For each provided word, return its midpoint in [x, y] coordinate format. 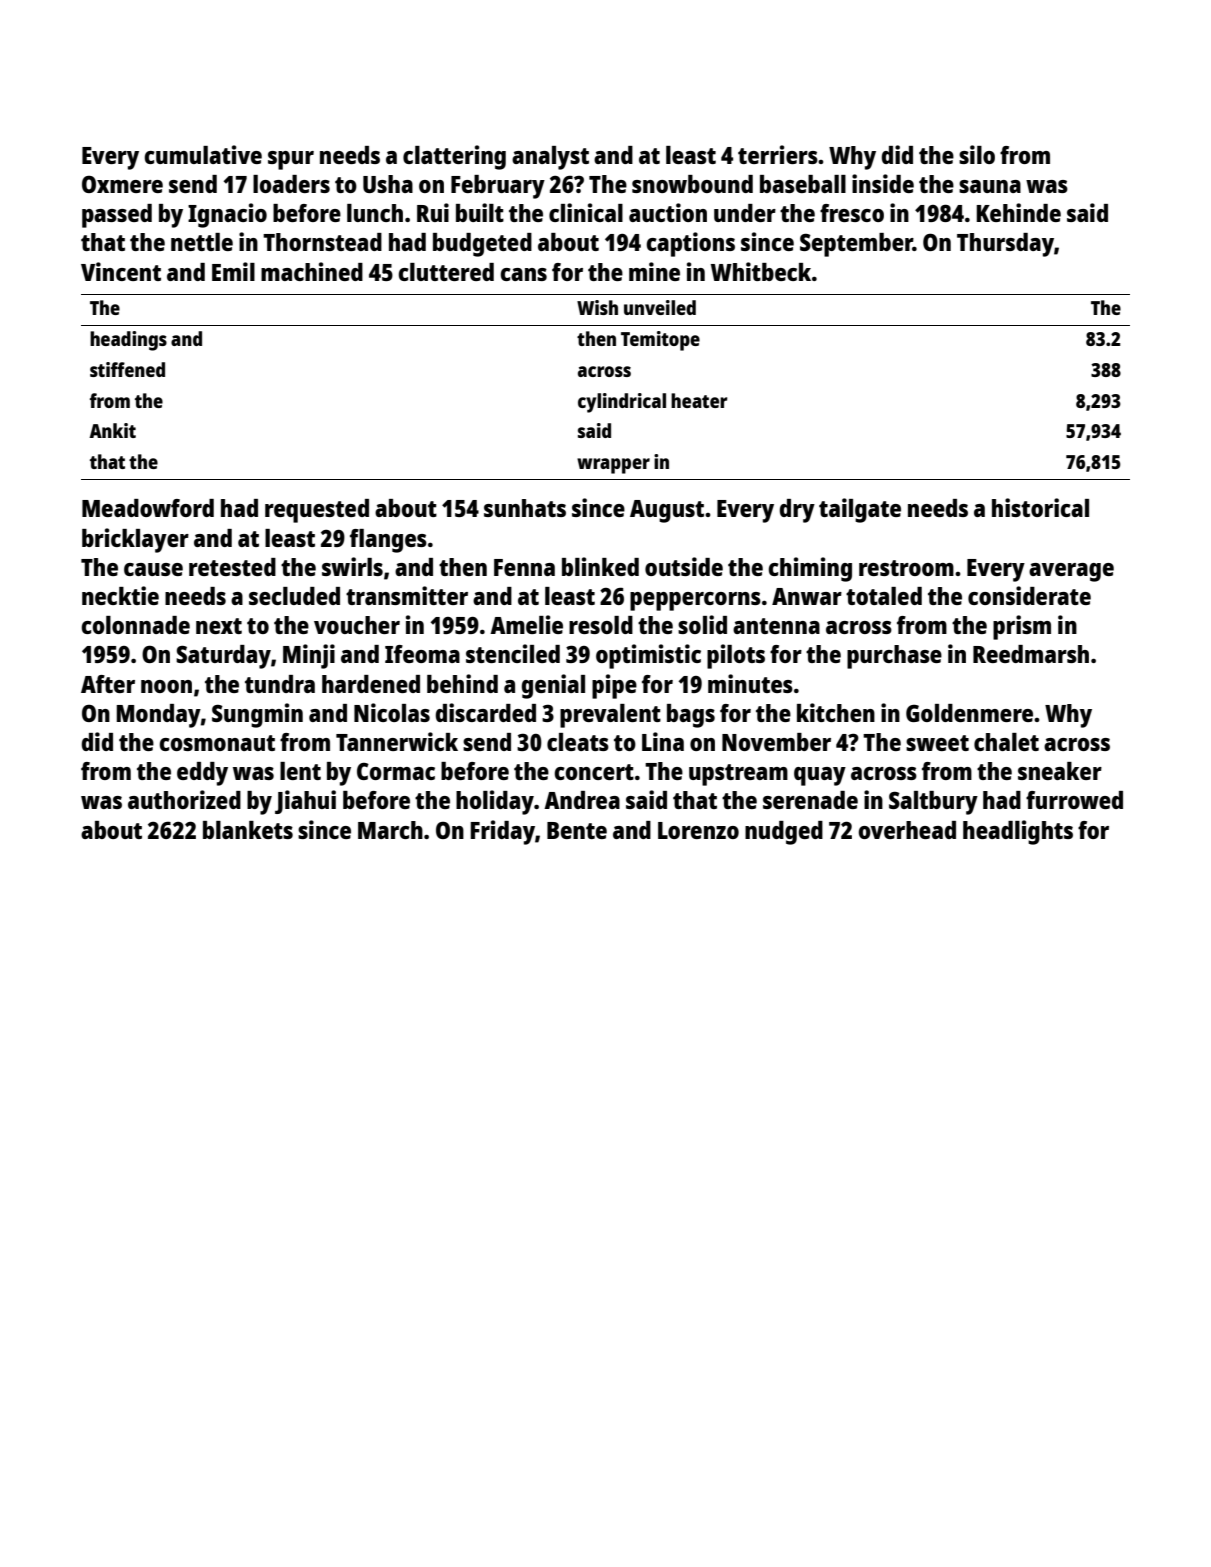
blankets [248, 830]
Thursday [1005, 245]
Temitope [660, 341]
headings [128, 341]
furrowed [1074, 800]
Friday [502, 832]
